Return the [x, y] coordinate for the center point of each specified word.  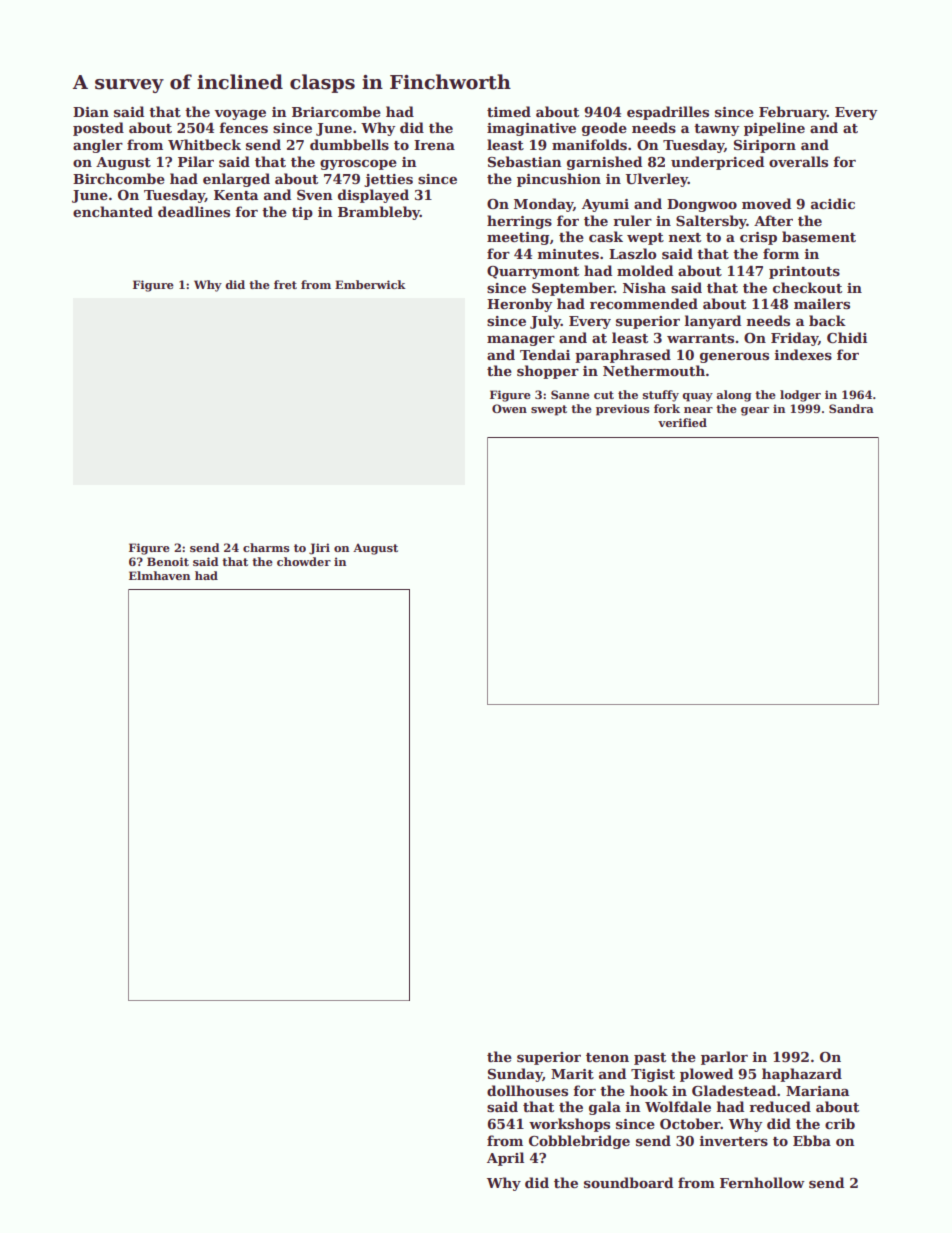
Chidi [847, 337]
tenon [607, 1057]
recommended [644, 303]
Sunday [515, 1075]
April [505, 1159]
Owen [509, 408]
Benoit [168, 561]
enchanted [113, 211]
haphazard [802, 1075]
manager [521, 341]
